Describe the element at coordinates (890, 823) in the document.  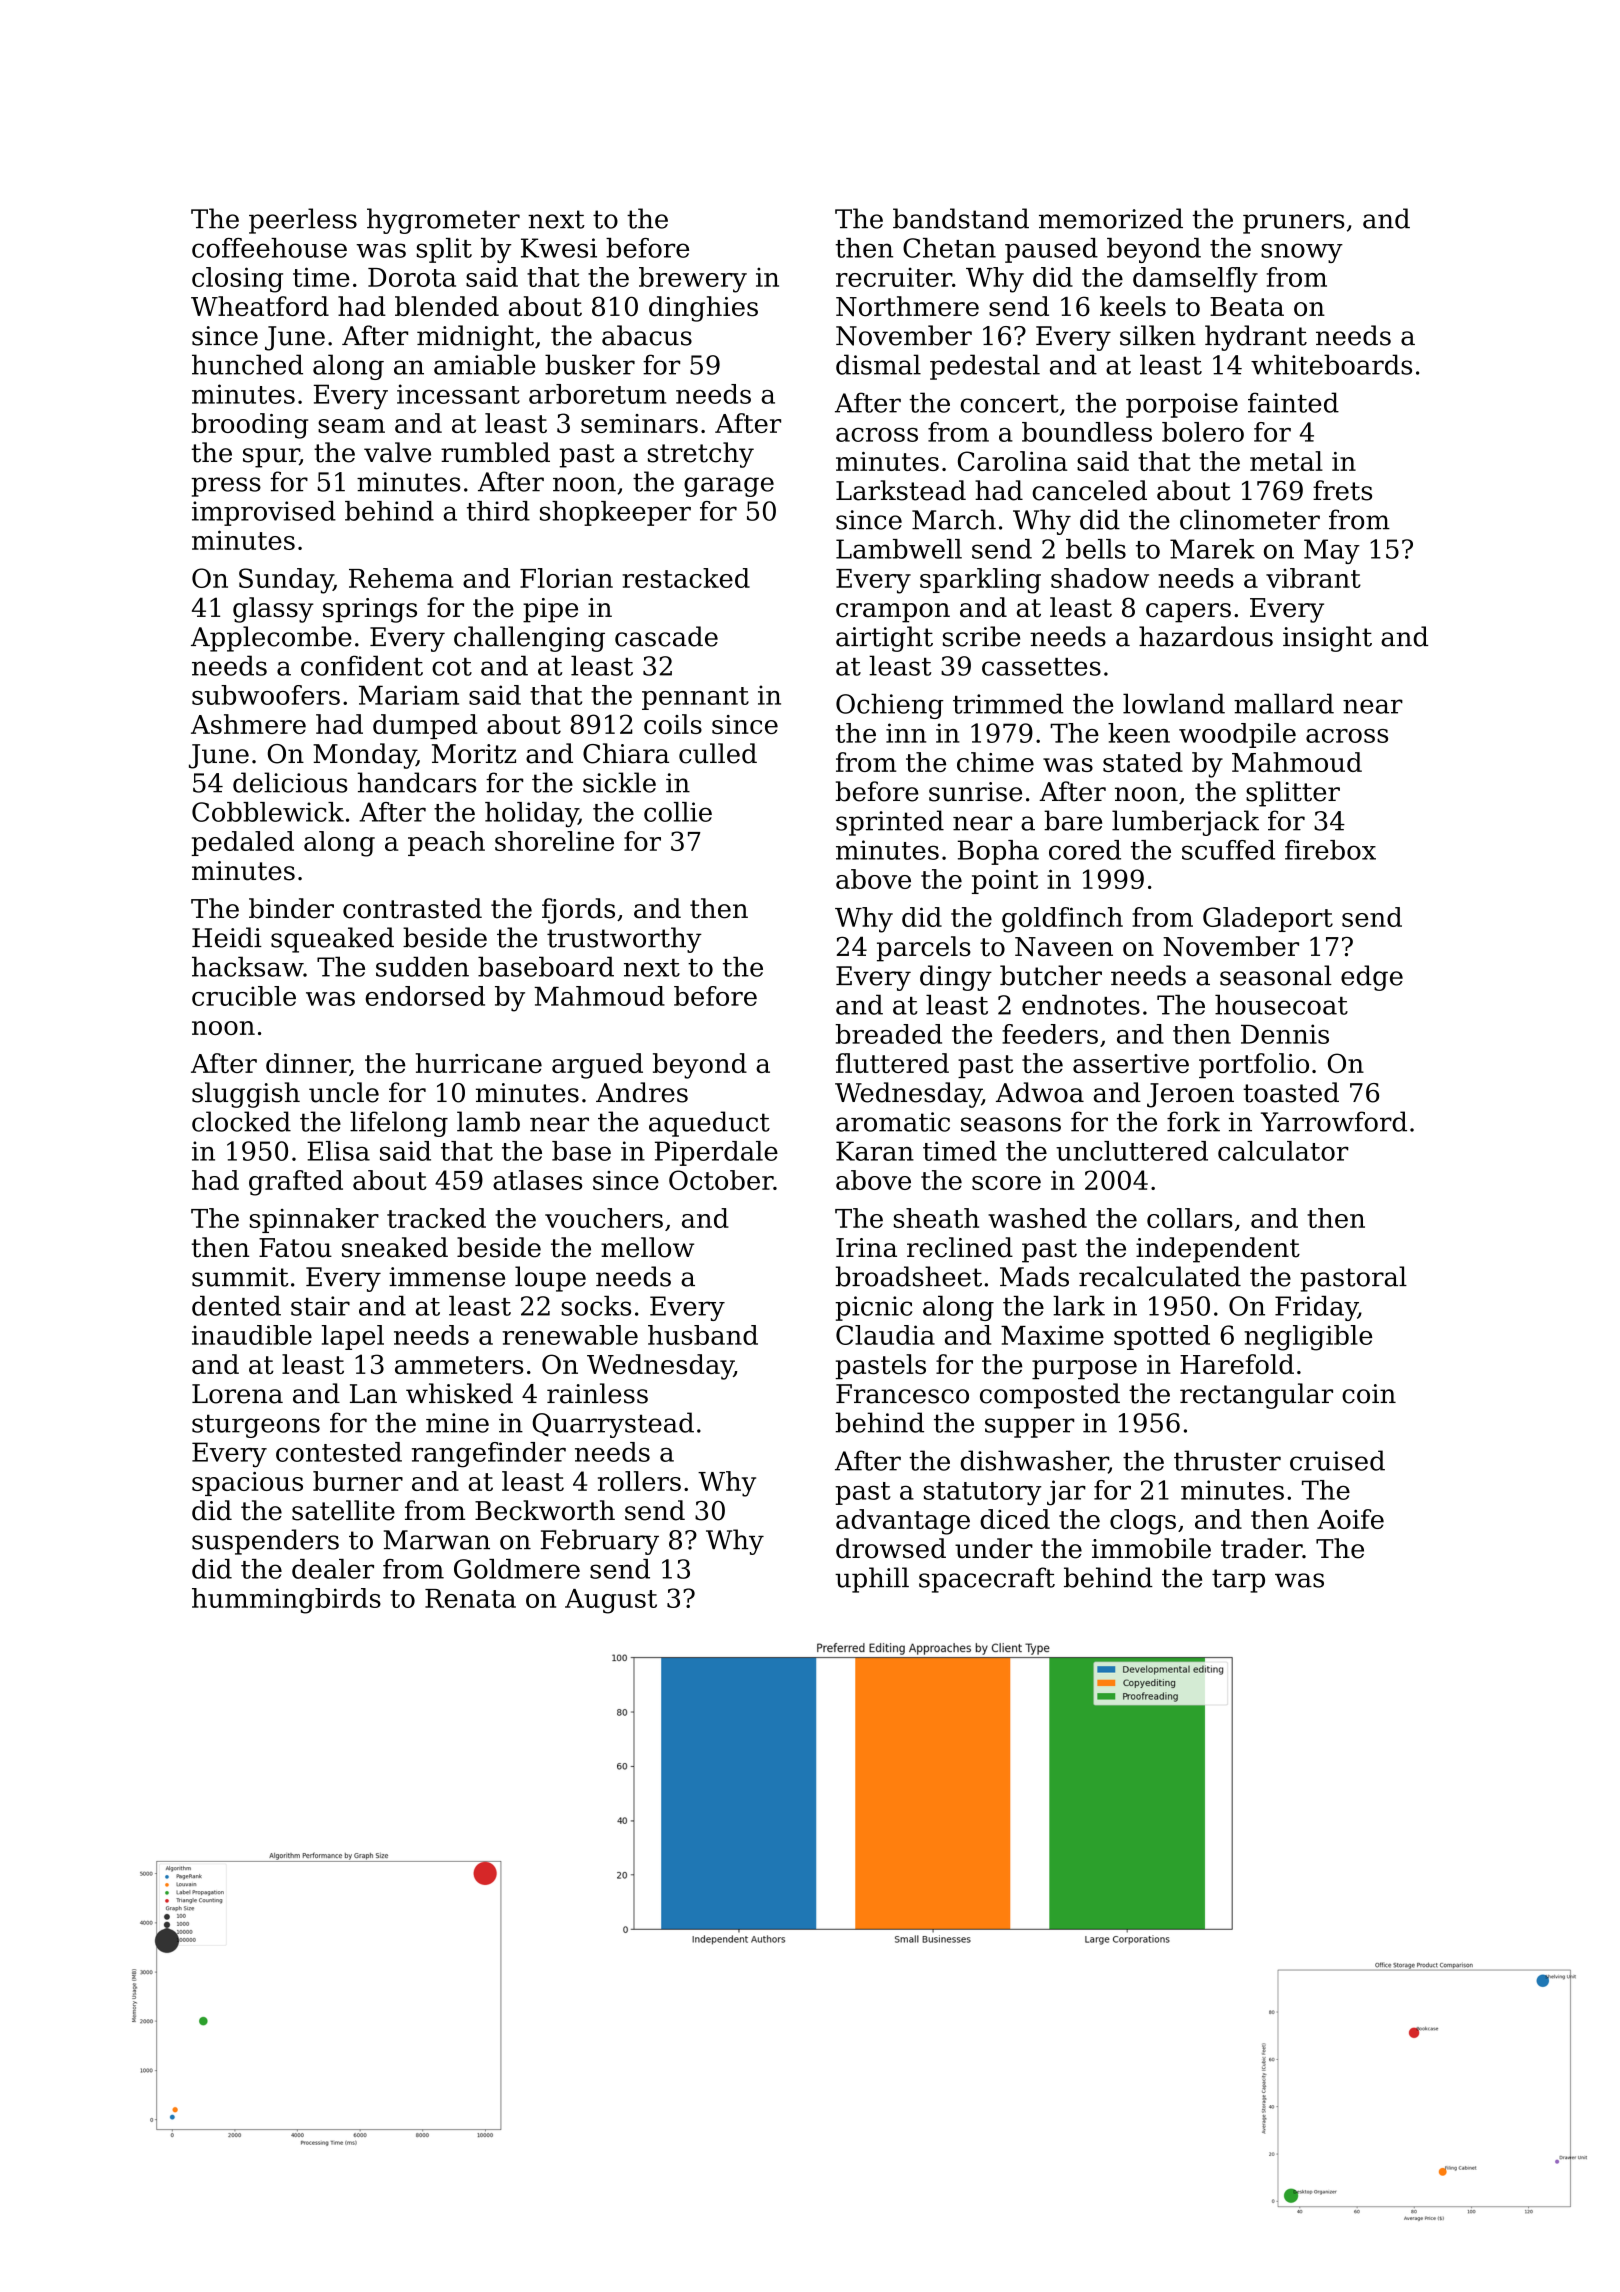
I see `sprinted` at that location.
